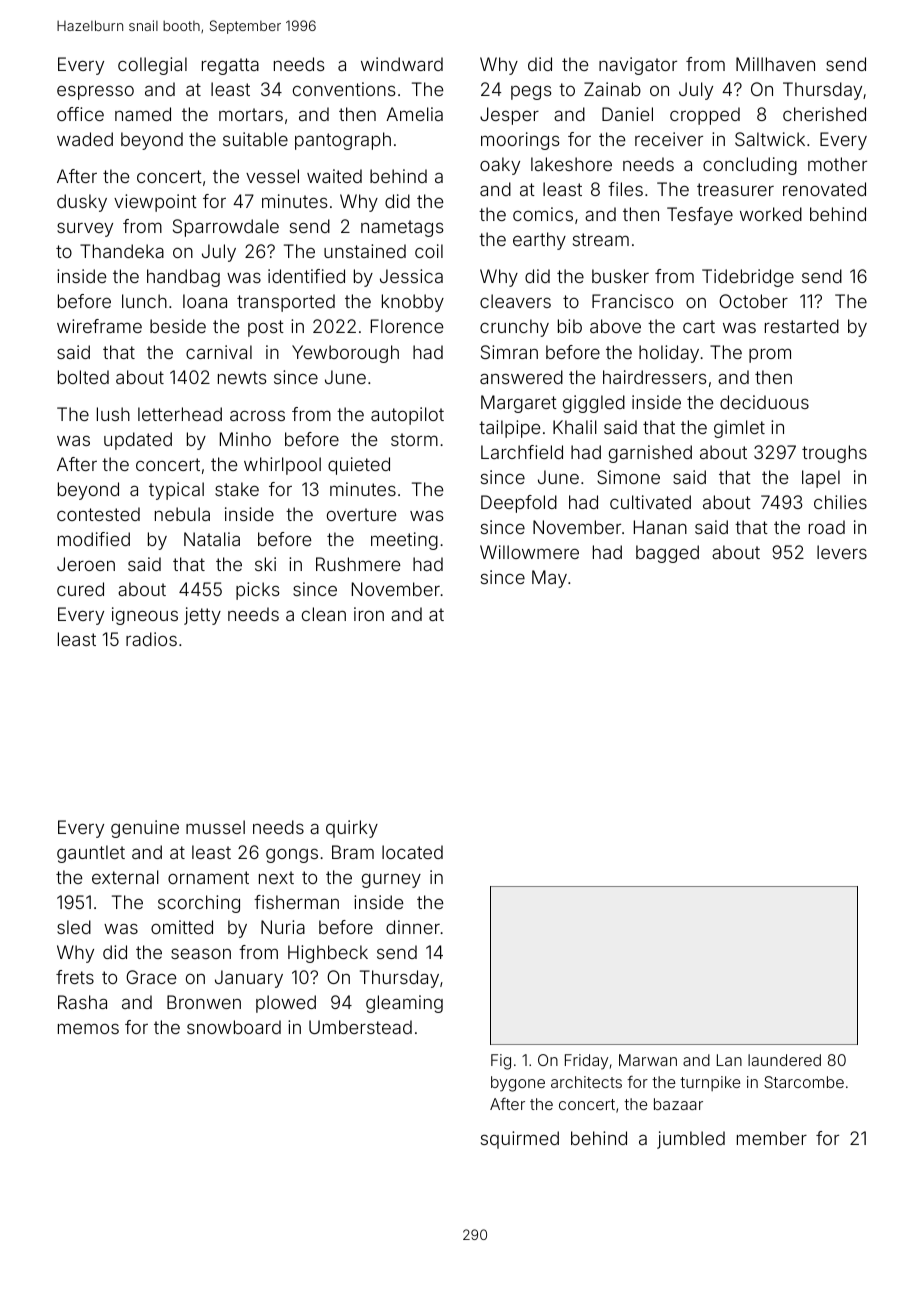 This page has width=924, height=1314. What do you see at coordinates (152, 66) in the page?
I see `collegial` at bounding box center [152, 66].
